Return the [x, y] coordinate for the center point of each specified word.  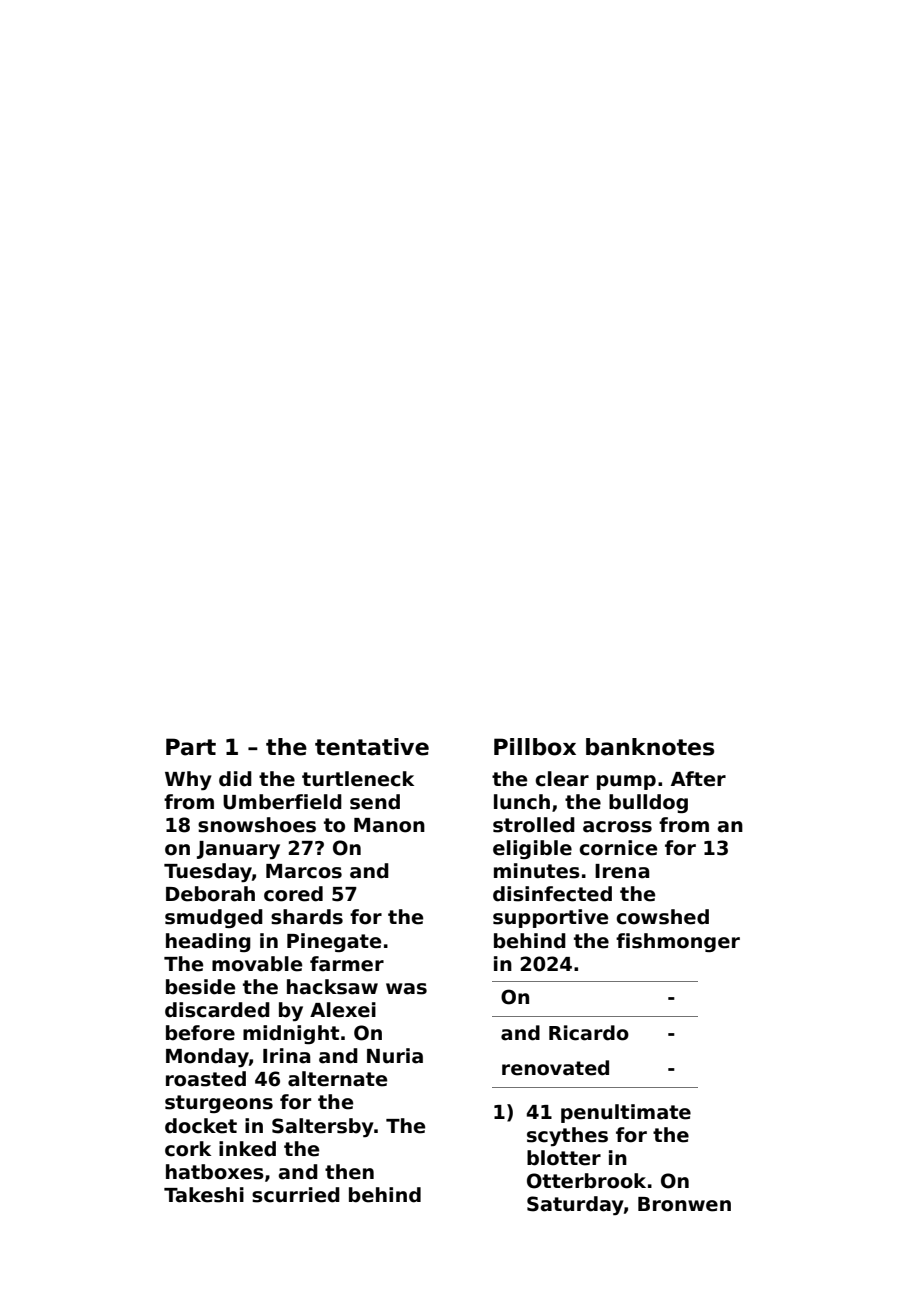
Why [188, 780]
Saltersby [323, 1127]
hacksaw [332, 987]
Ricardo [589, 1033]
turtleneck [358, 779]
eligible [532, 849]
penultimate [626, 1113]
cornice [618, 848]
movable [257, 964]
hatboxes [215, 1172]
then [349, 1172]
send [375, 802]
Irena [622, 871]
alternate [337, 1079]
